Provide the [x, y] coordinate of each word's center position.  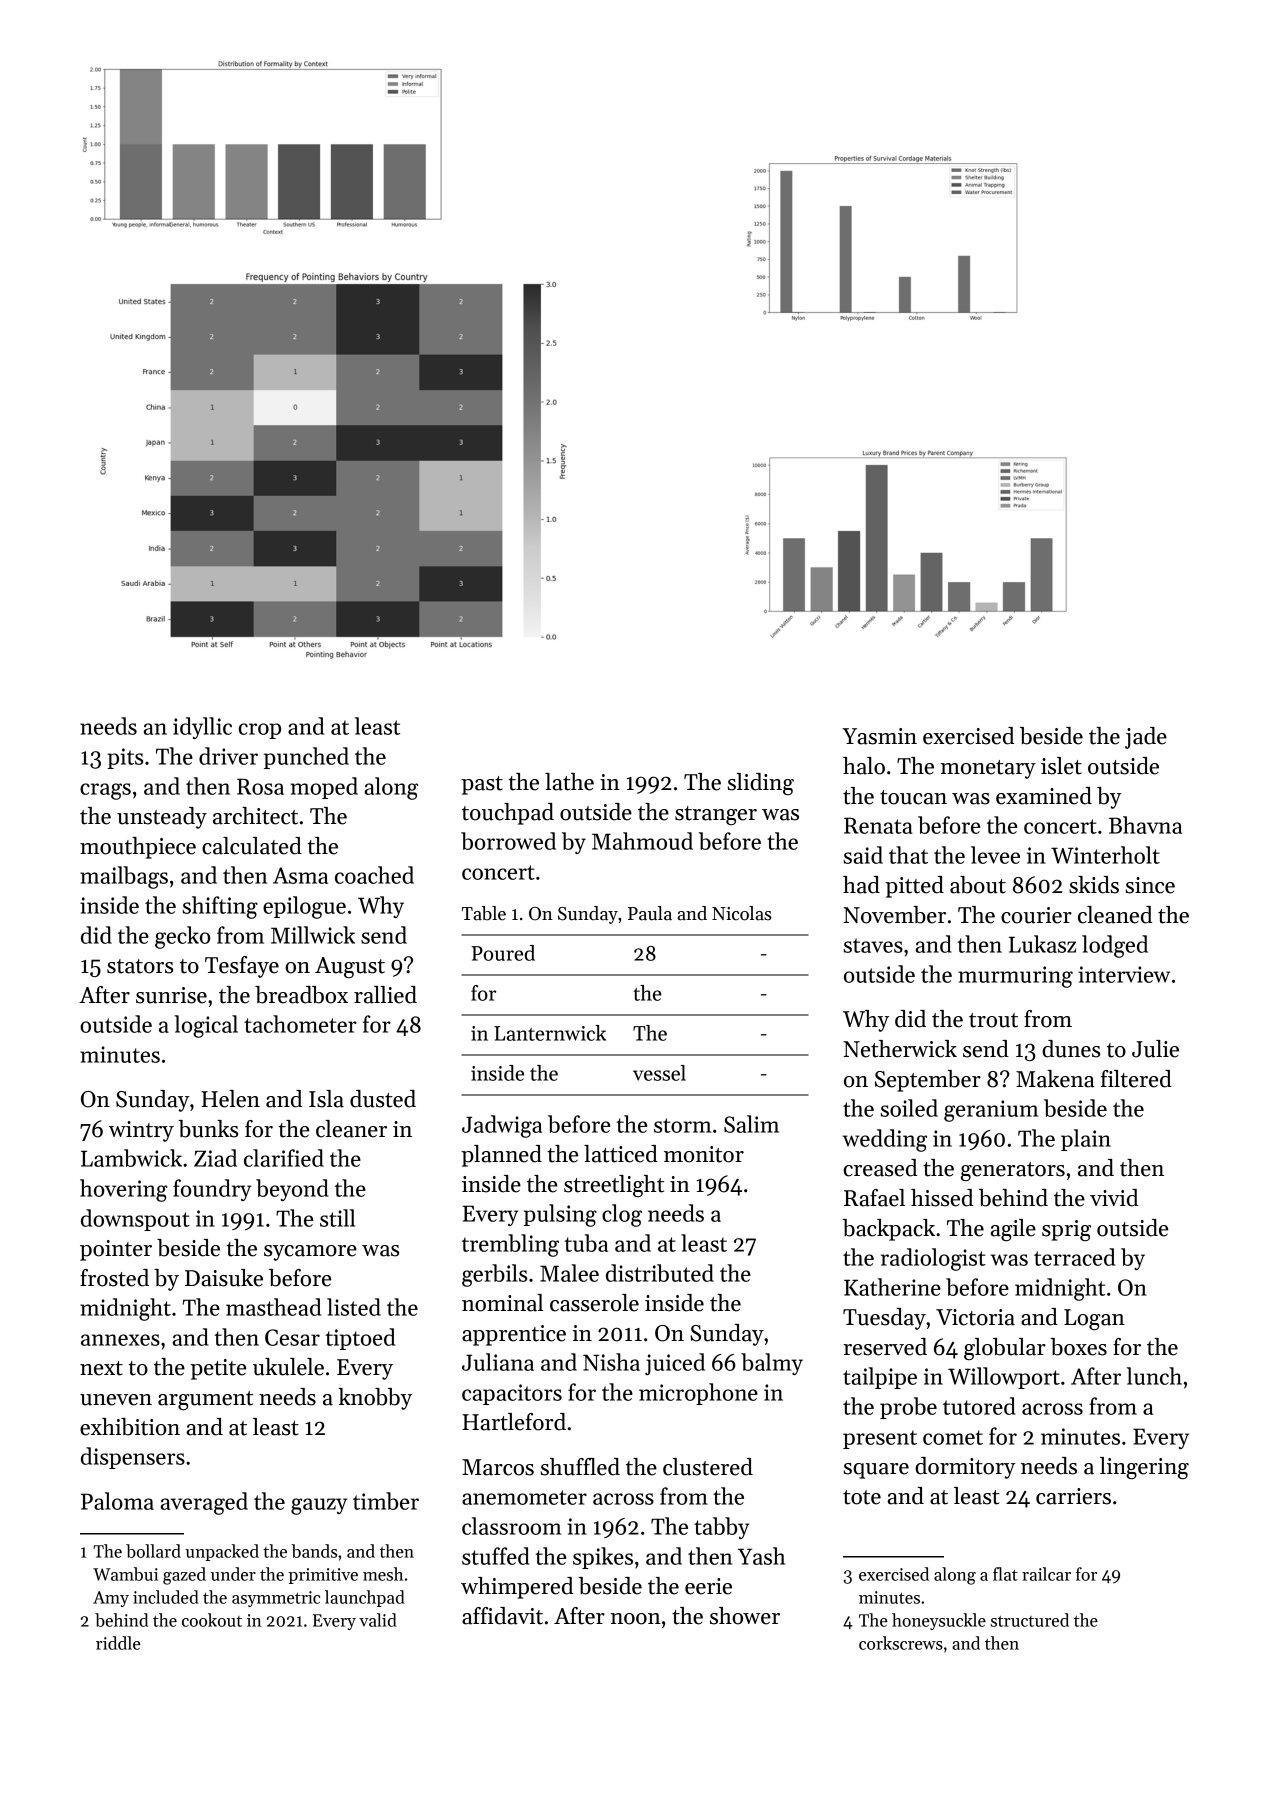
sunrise [171, 995]
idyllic [202, 728]
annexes [120, 1340]
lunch [1154, 1376]
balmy [772, 1364]
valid [378, 1620]
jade [1146, 738]
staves [873, 945]
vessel [659, 1073]
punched [306, 758]
